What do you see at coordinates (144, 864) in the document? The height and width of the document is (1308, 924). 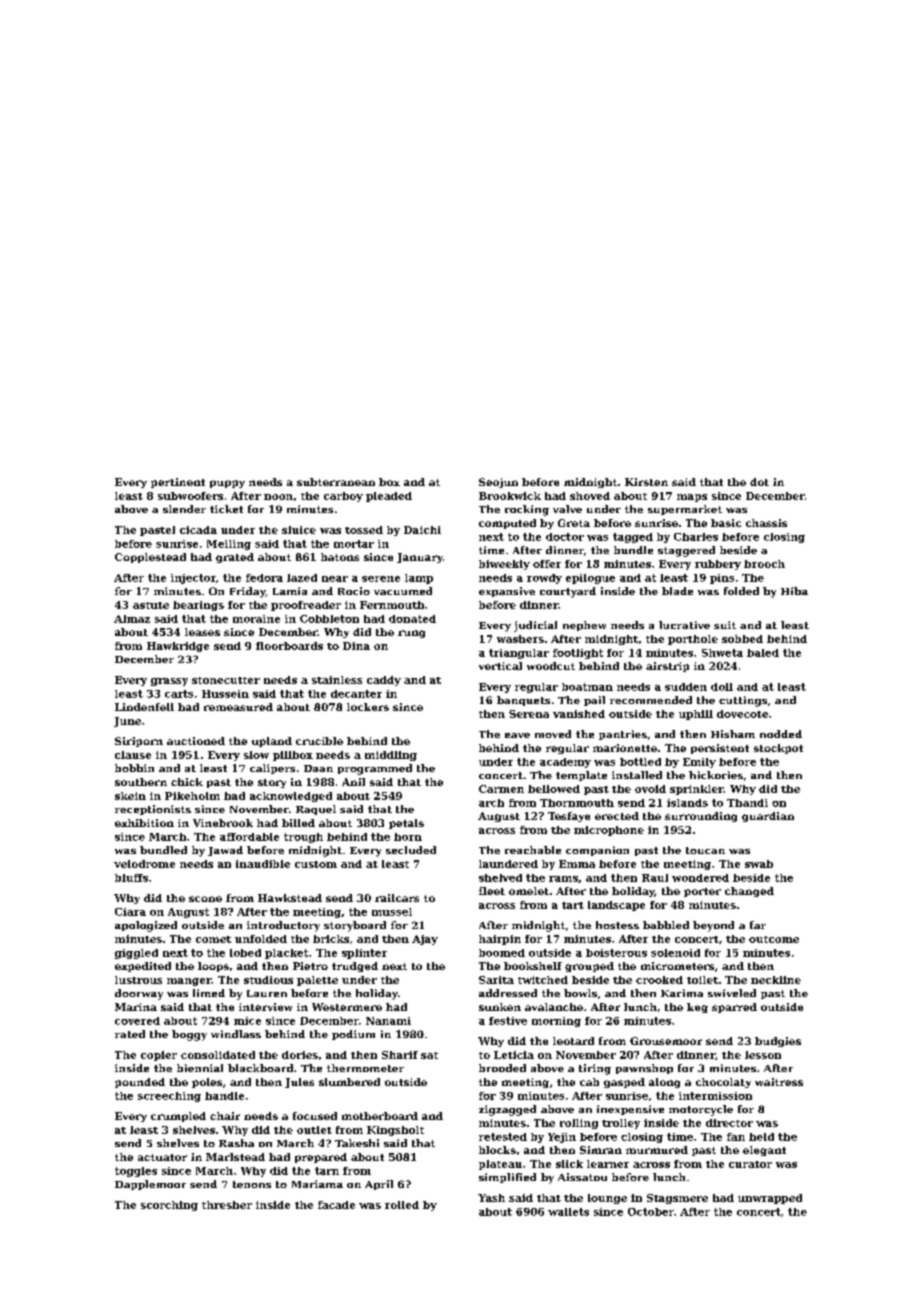 I see `velodrome` at bounding box center [144, 864].
